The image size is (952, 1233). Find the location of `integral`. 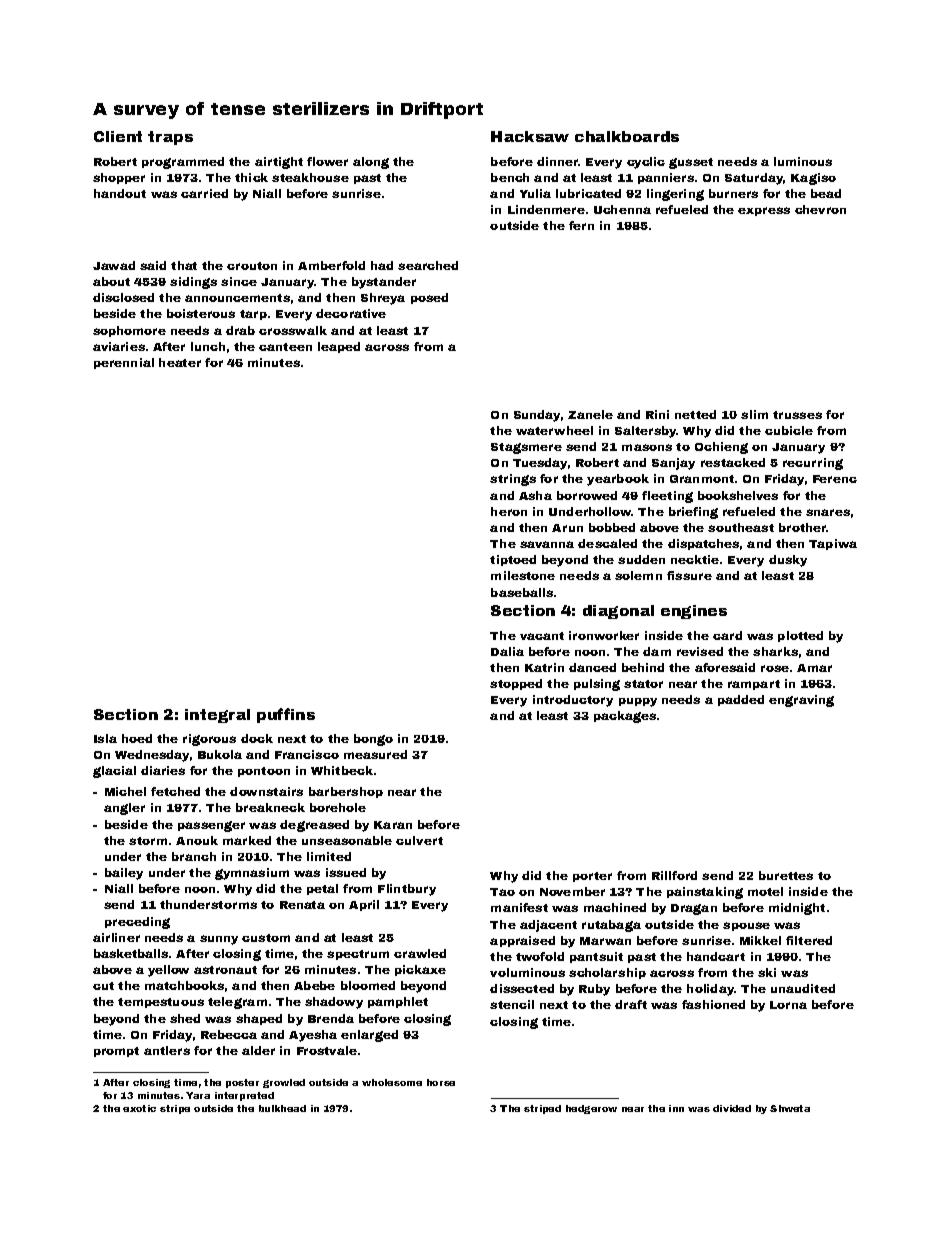

integral is located at coordinates (217, 716).
